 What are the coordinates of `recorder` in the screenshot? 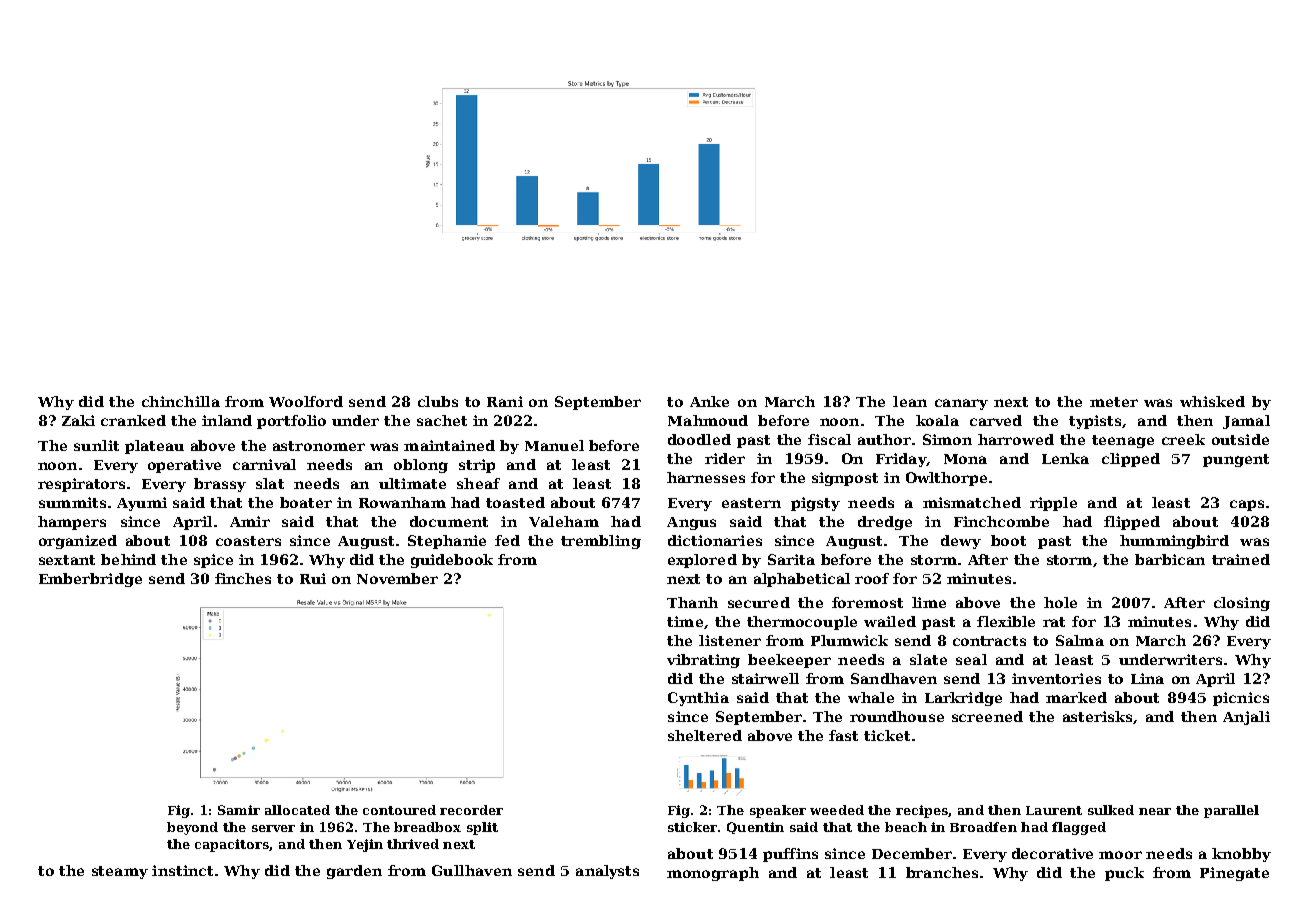 It's located at (471, 810).
